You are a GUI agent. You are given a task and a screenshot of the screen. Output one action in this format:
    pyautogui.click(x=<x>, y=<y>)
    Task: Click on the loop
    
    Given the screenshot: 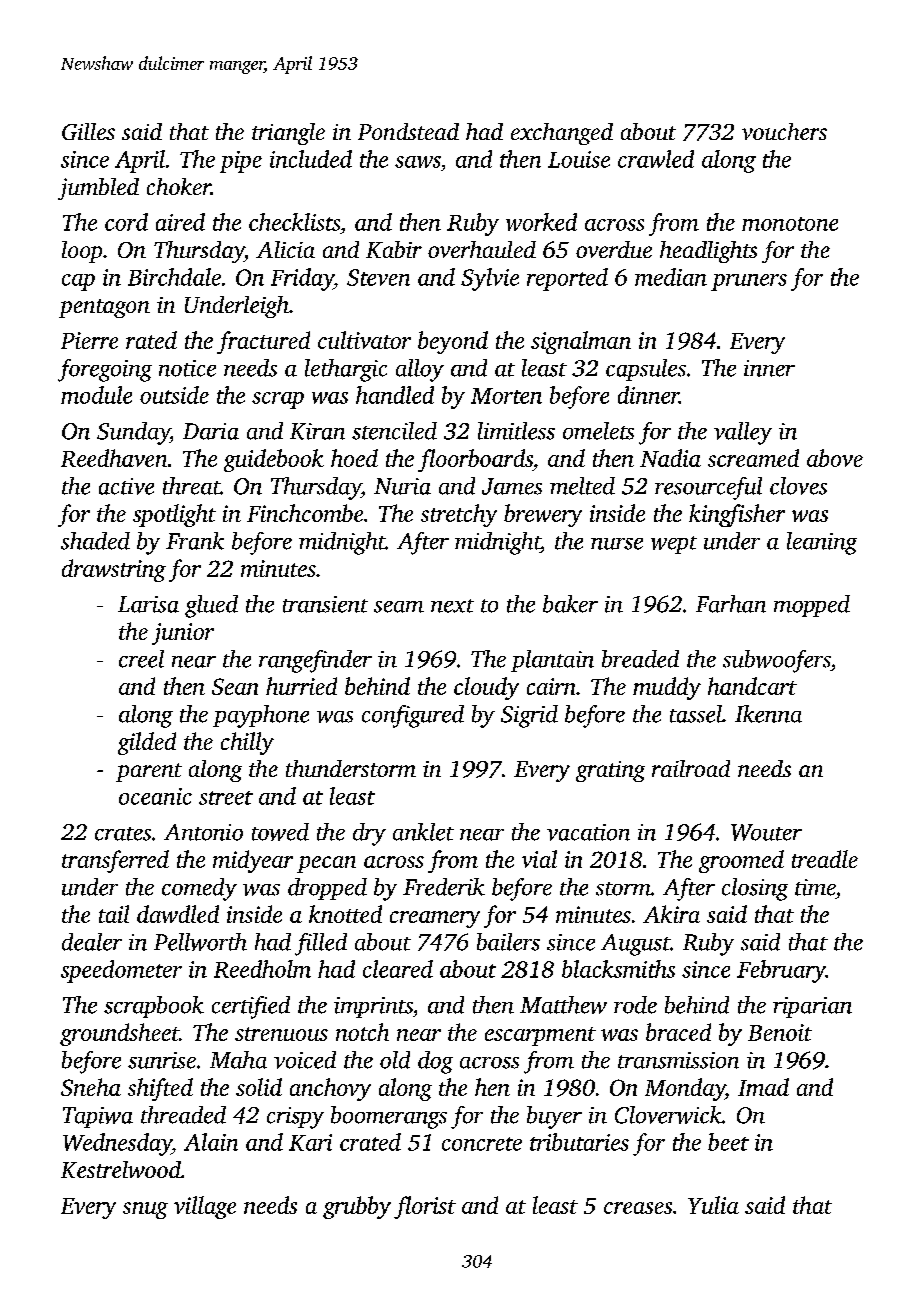 What is the action you would take?
    pyautogui.click(x=82, y=252)
